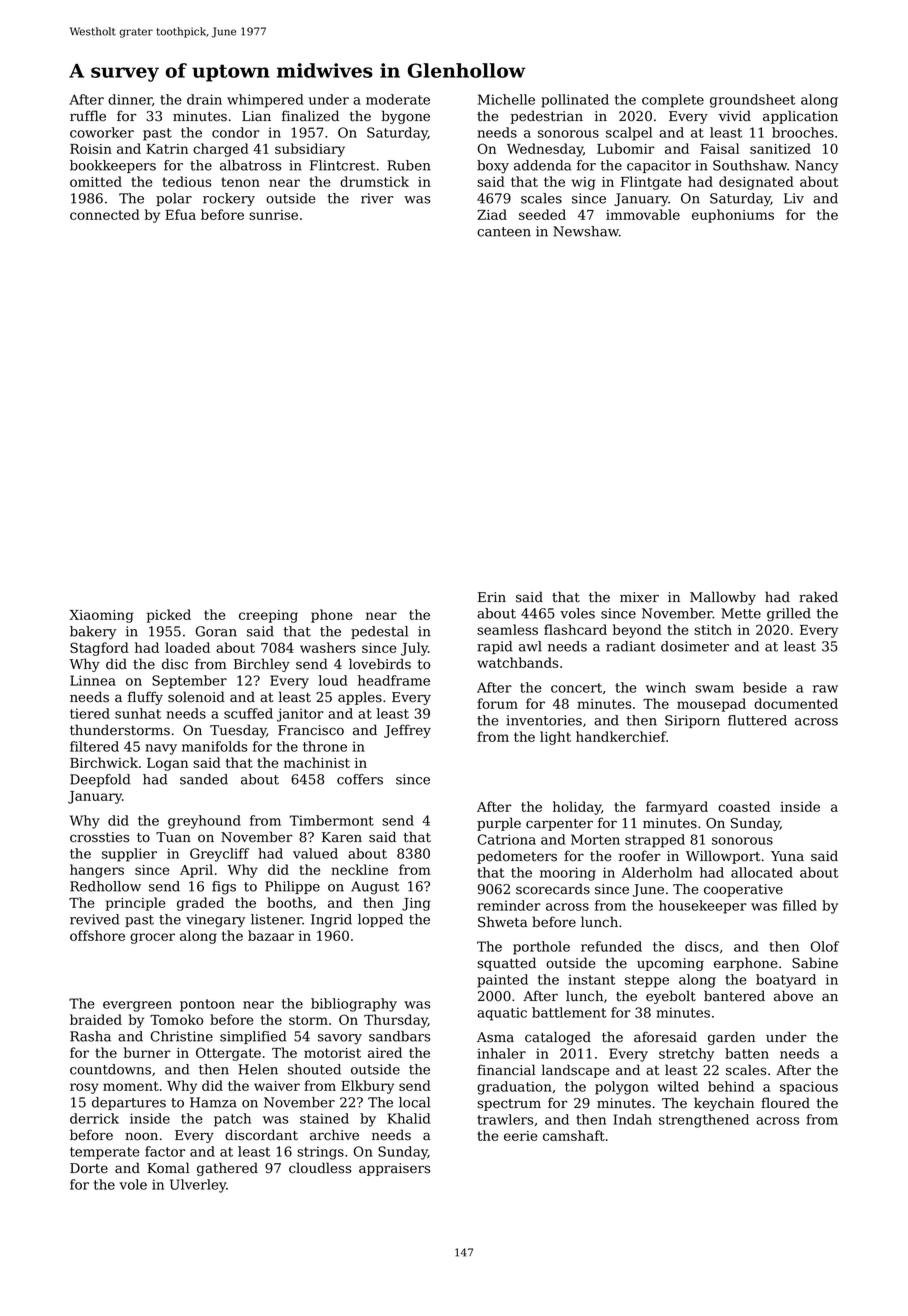  What do you see at coordinates (765, 687) in the document?
I see `beside` at bounding box center [765, 687].
